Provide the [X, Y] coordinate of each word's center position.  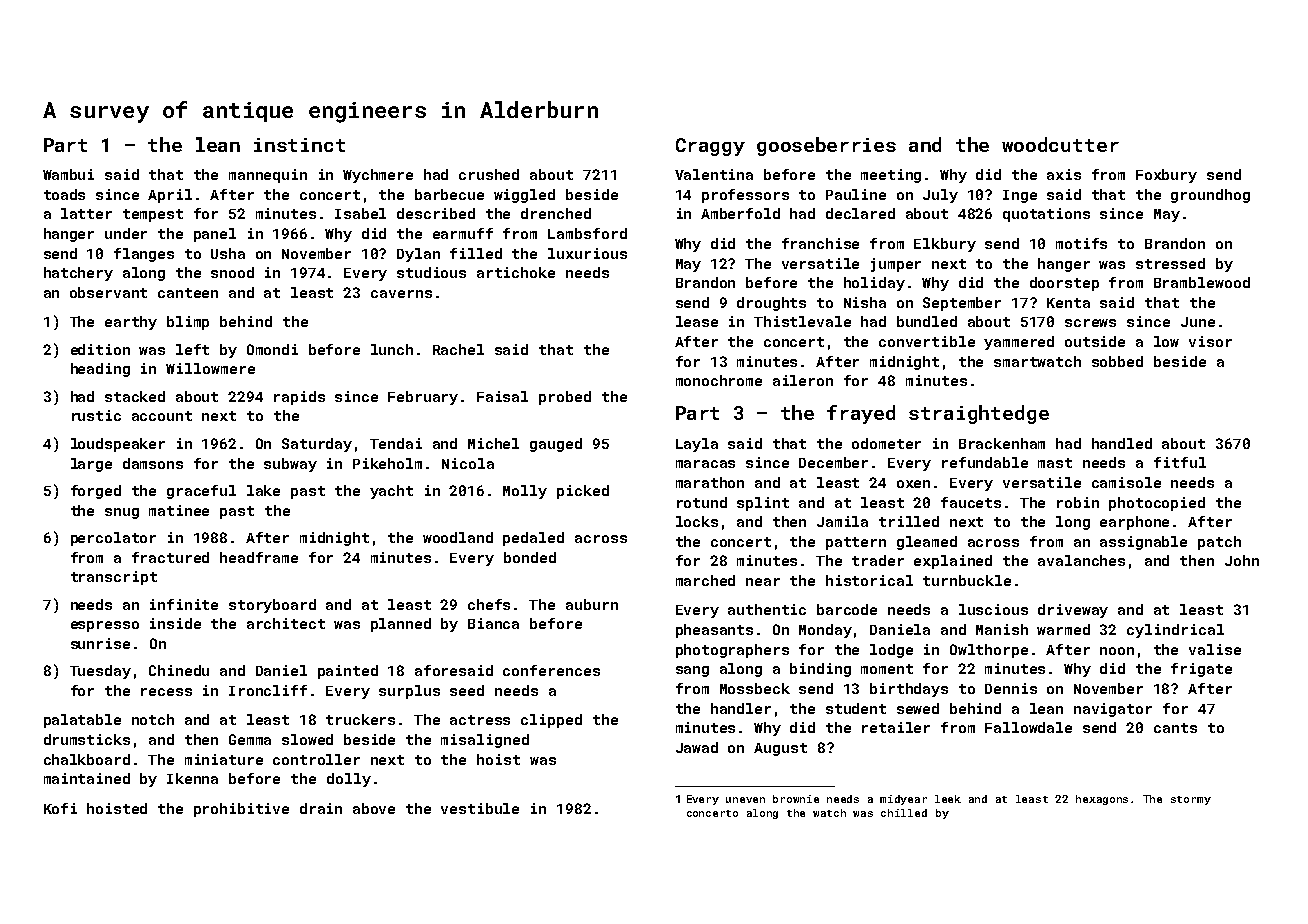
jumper [896, 265]
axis [1064, 174]
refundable [985, 462]
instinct [299, 145]
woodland [458, 537]
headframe [259, 557]
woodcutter [1060, 144]
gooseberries [826, 146]
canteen [188, 293]
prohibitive [241, 810]
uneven [745, 800]
